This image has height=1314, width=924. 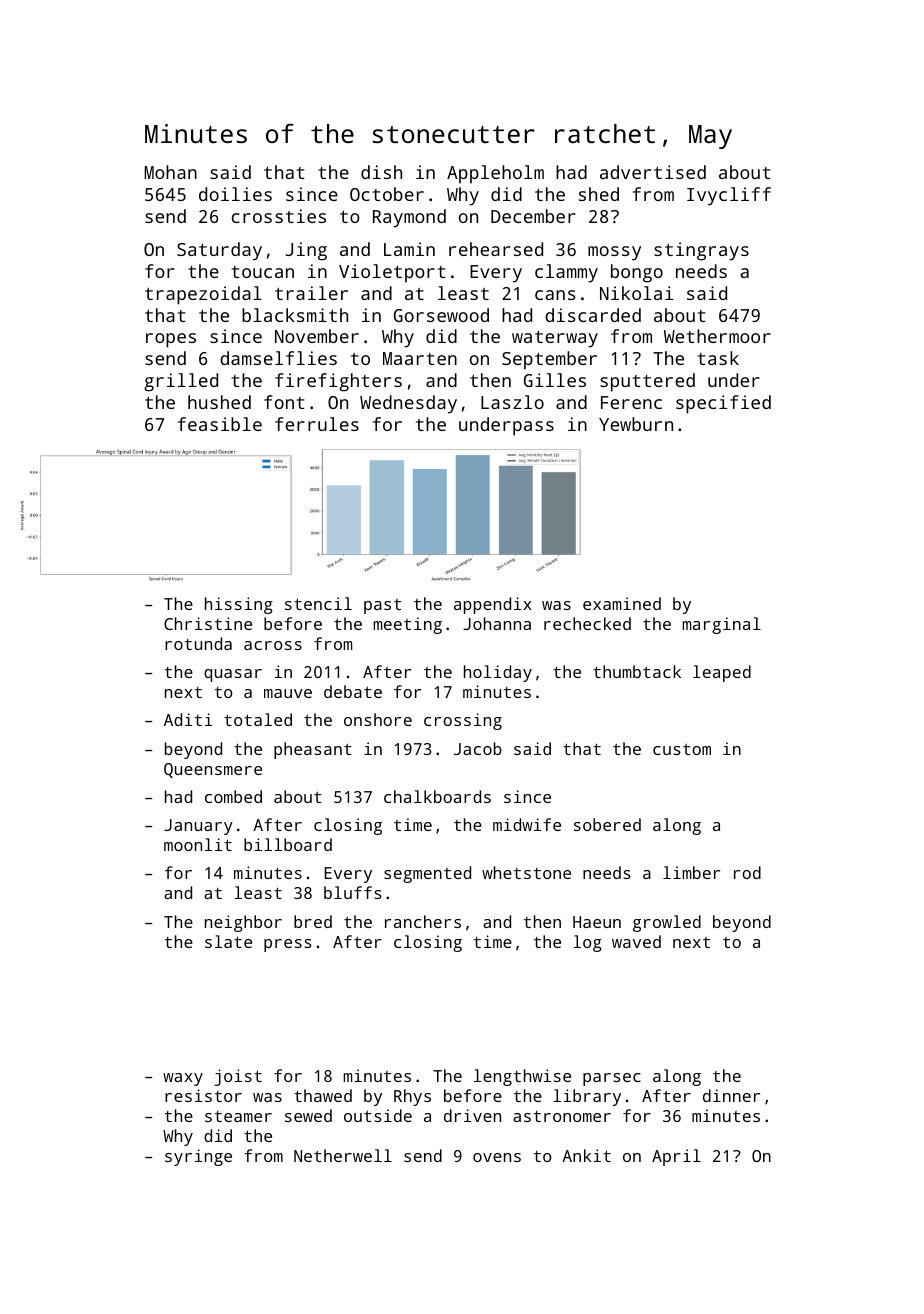 I want to click on Maarten, so click(x=420, y=358).
